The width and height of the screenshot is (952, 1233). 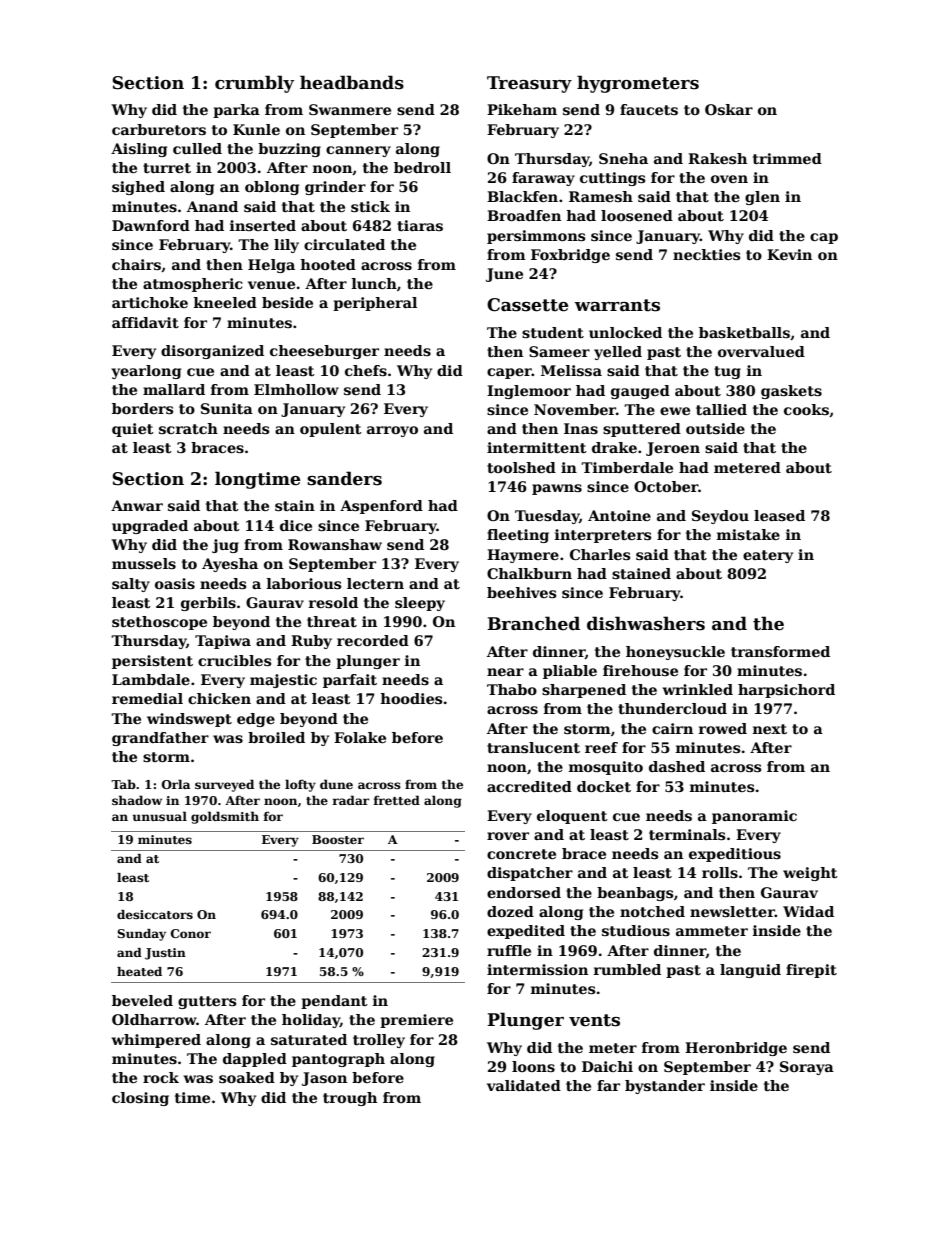 I want to click on pendant, so click(x=334, y=1002).
